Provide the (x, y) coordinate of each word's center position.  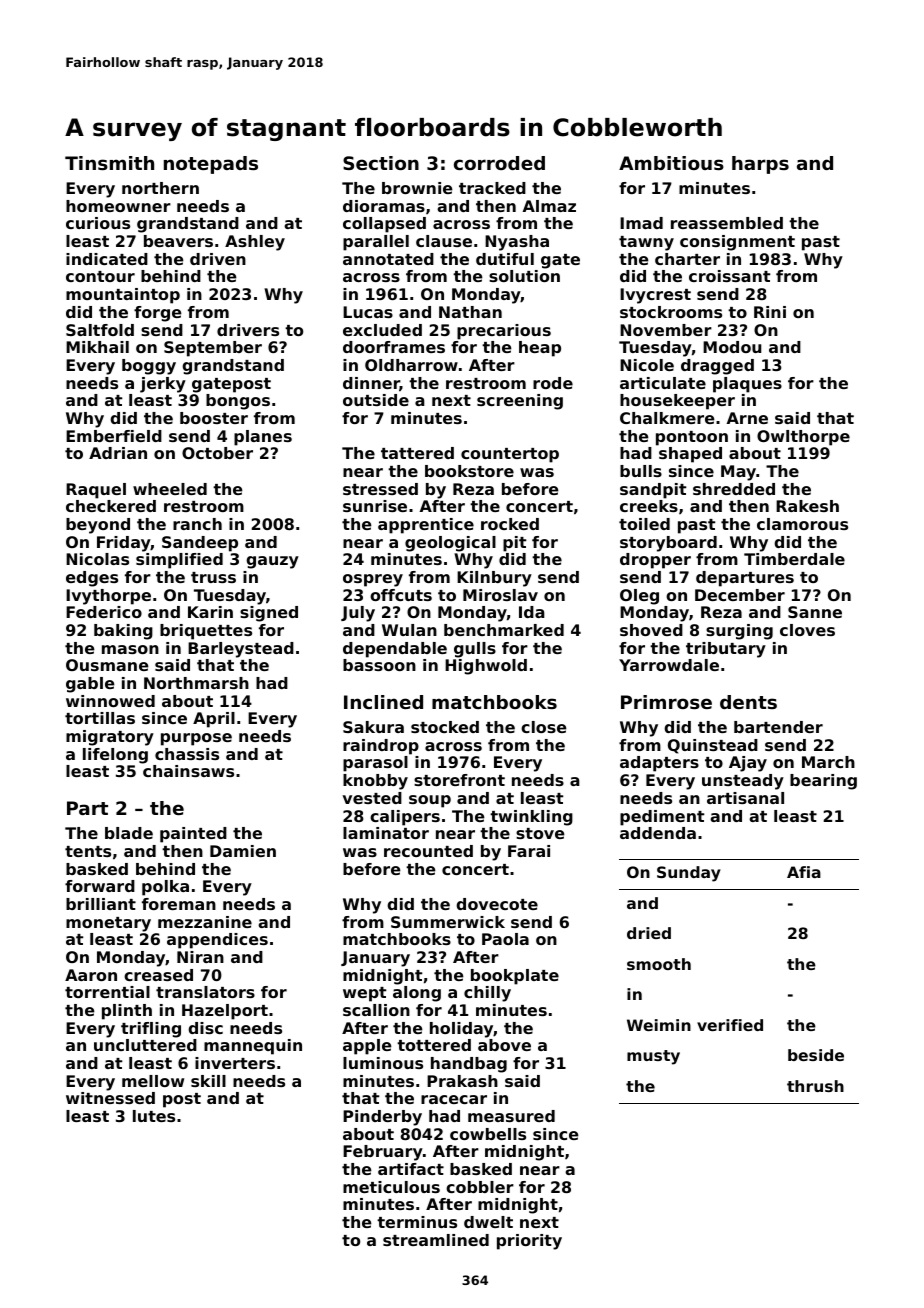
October (217, 453)
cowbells (488, 1134)
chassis (187, 754)
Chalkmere (667, 418)
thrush (815, 1086)
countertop (510, 455)
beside (816, 1055)
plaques (747, 385)
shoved (651, 630)
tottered (434, 1045)
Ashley (255, 243)
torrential (107, 992)
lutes (154, 1116)
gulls (475, 650)
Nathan (470, 312)
